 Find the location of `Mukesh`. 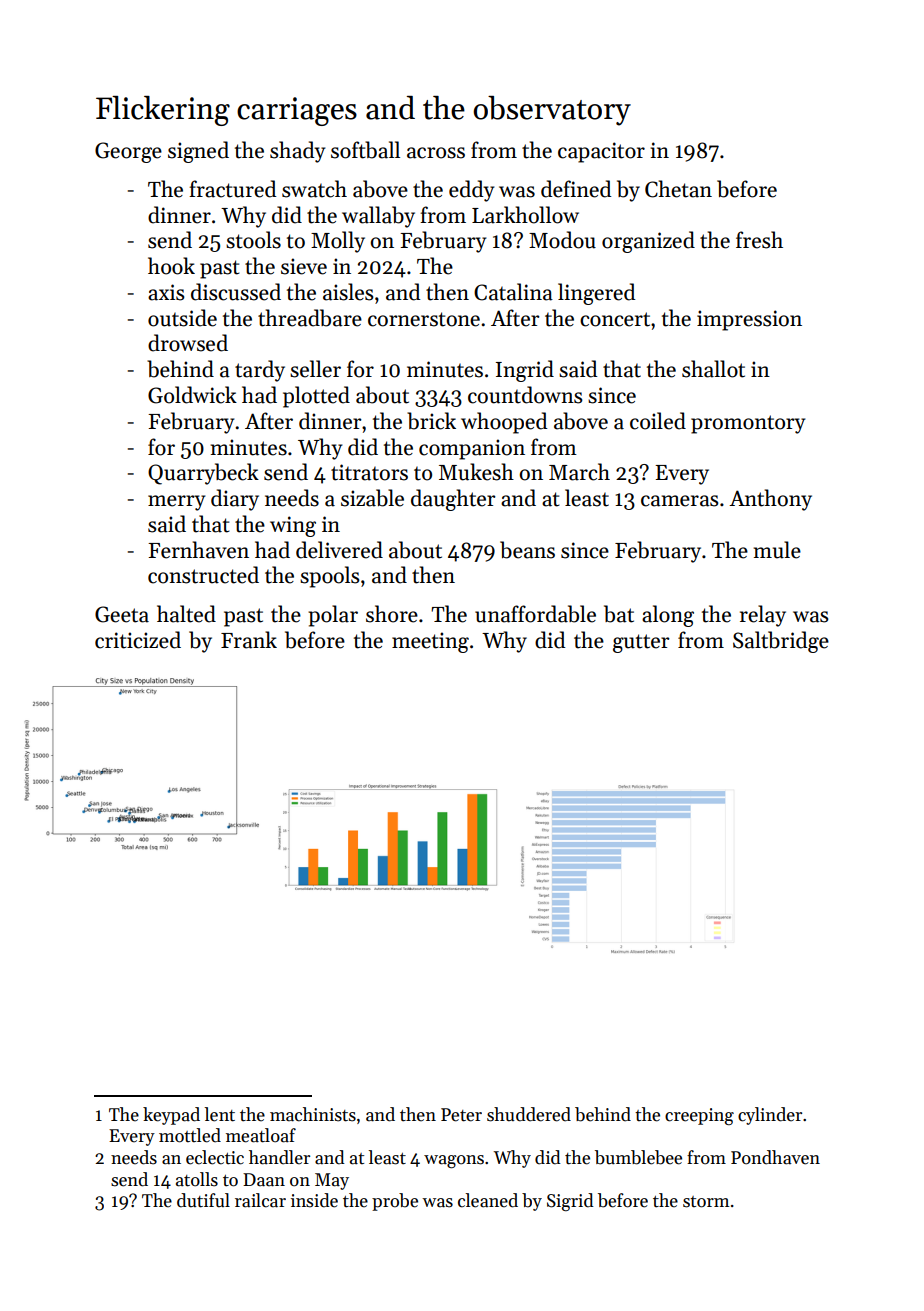

Mukesh is located at coordinates (476, 472).
